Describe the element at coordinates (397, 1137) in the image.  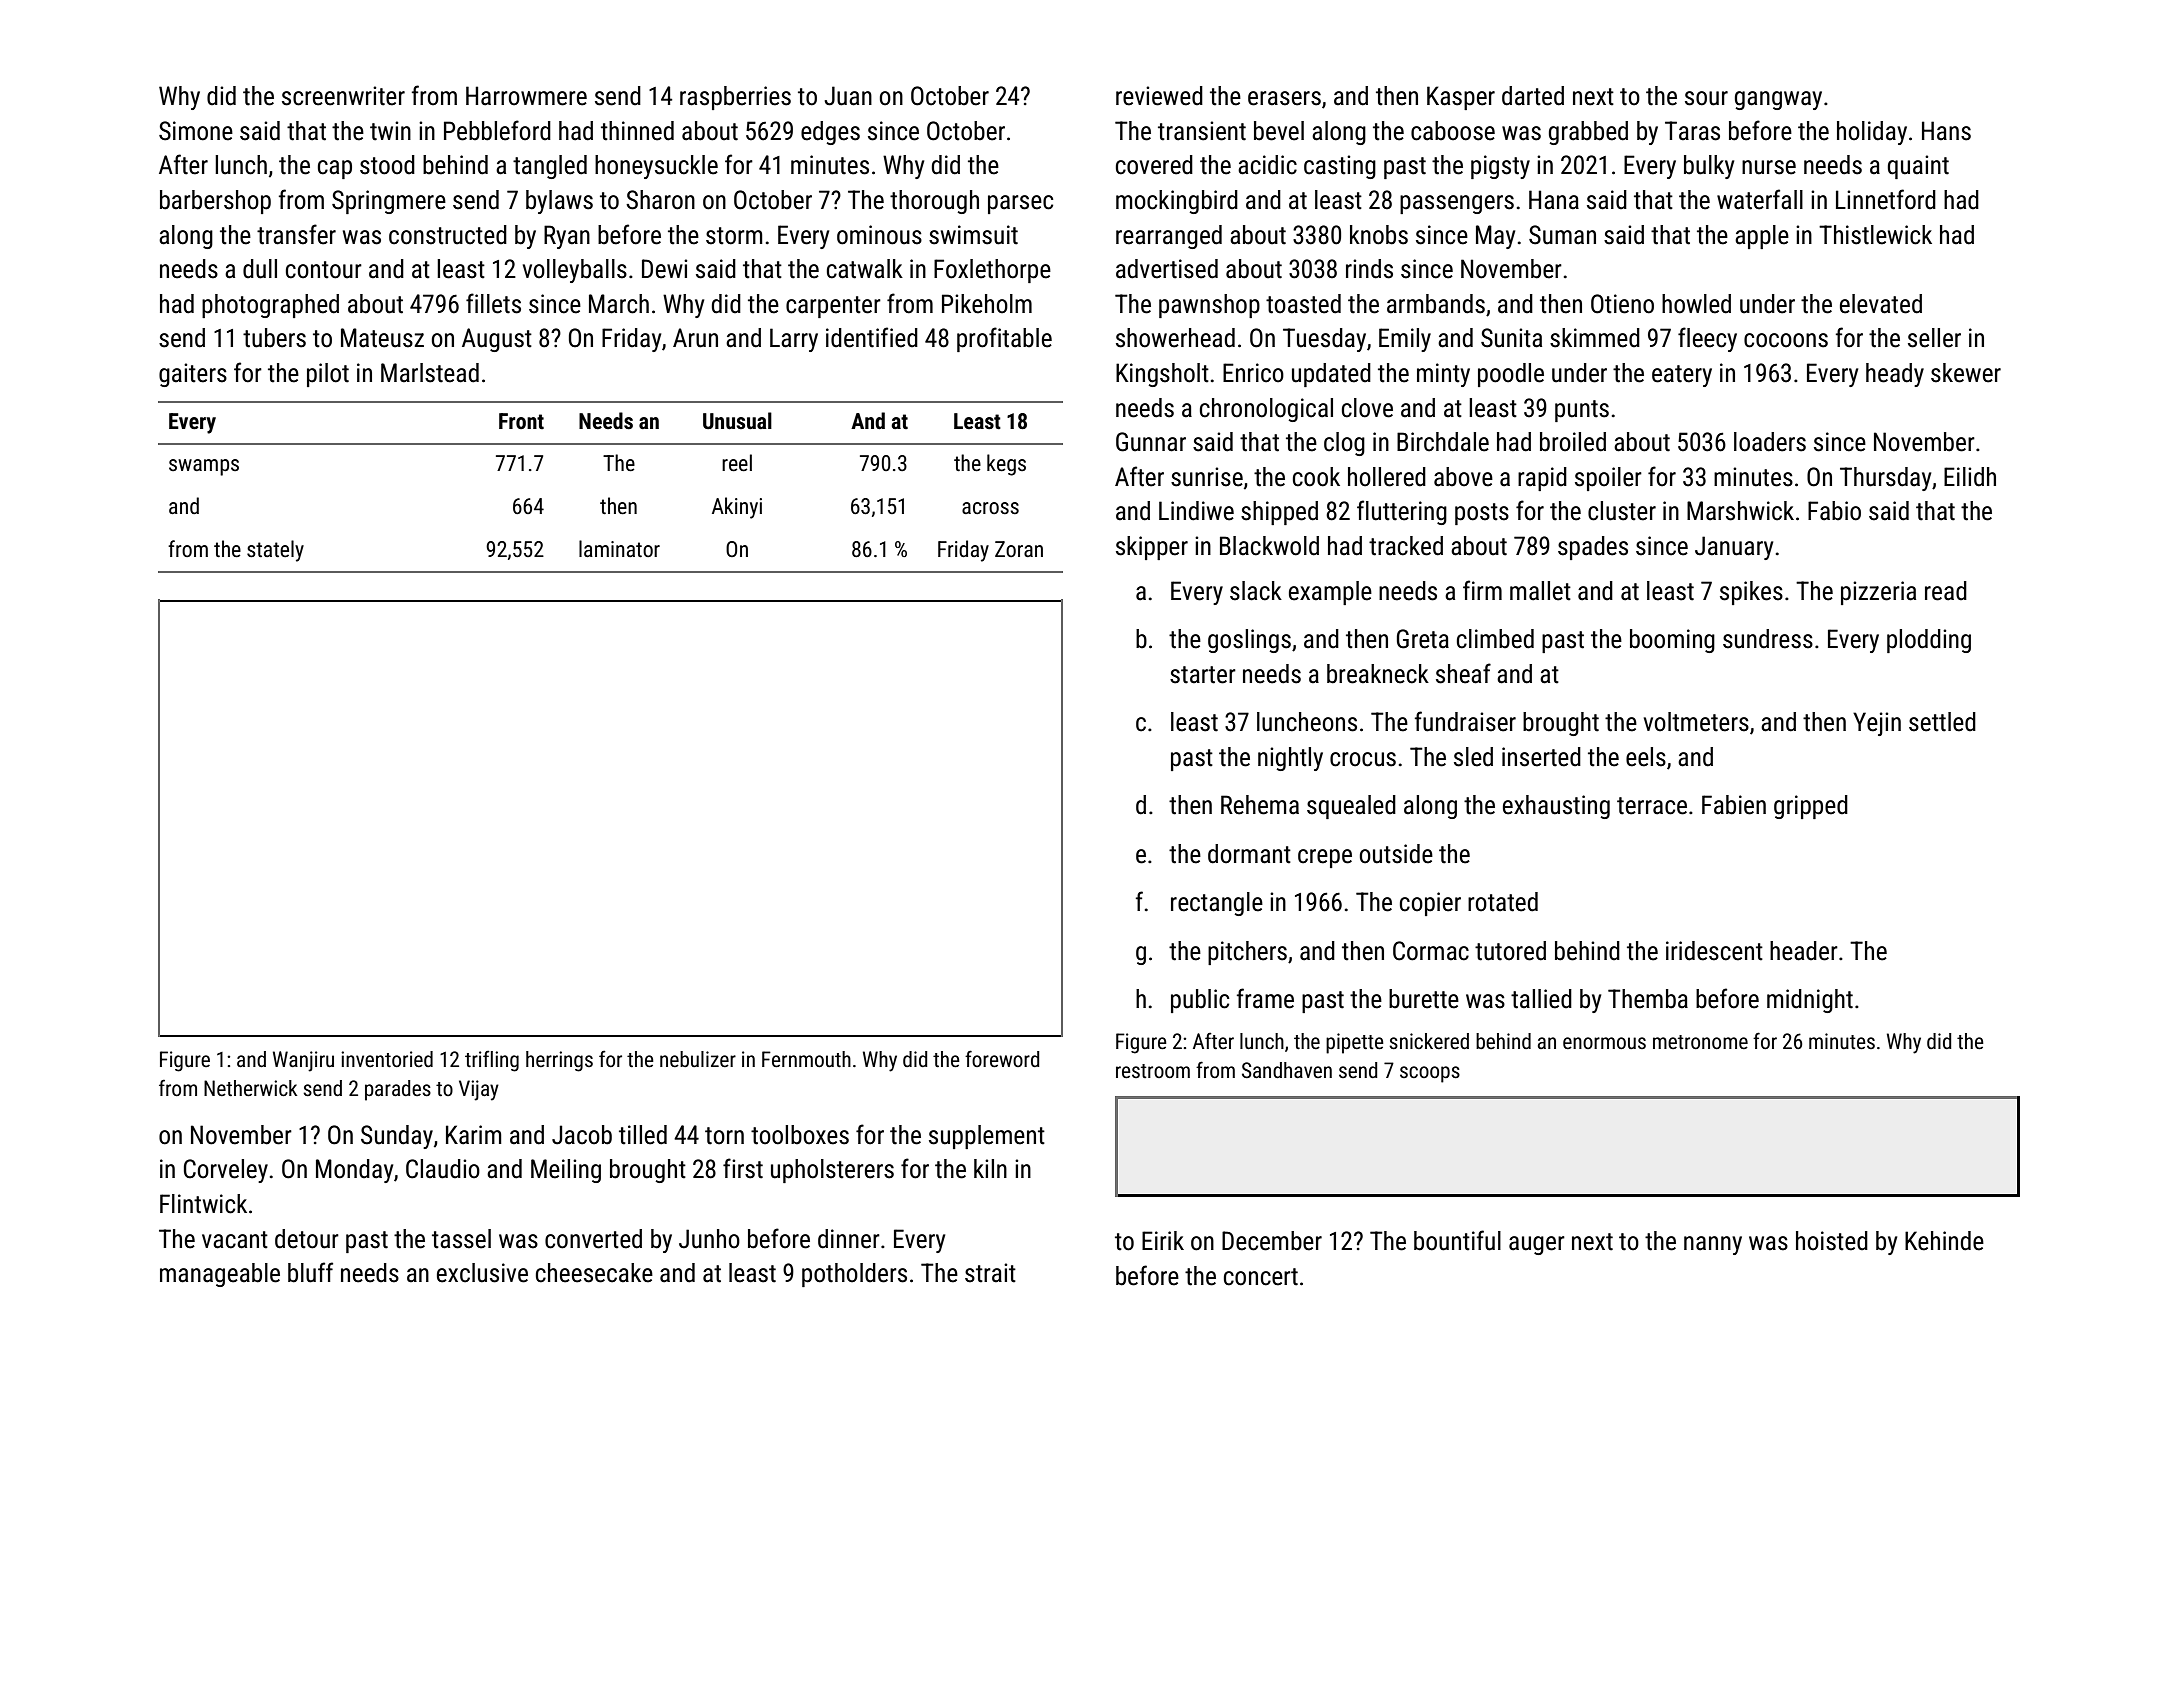
I see `Sunday` at that location.
